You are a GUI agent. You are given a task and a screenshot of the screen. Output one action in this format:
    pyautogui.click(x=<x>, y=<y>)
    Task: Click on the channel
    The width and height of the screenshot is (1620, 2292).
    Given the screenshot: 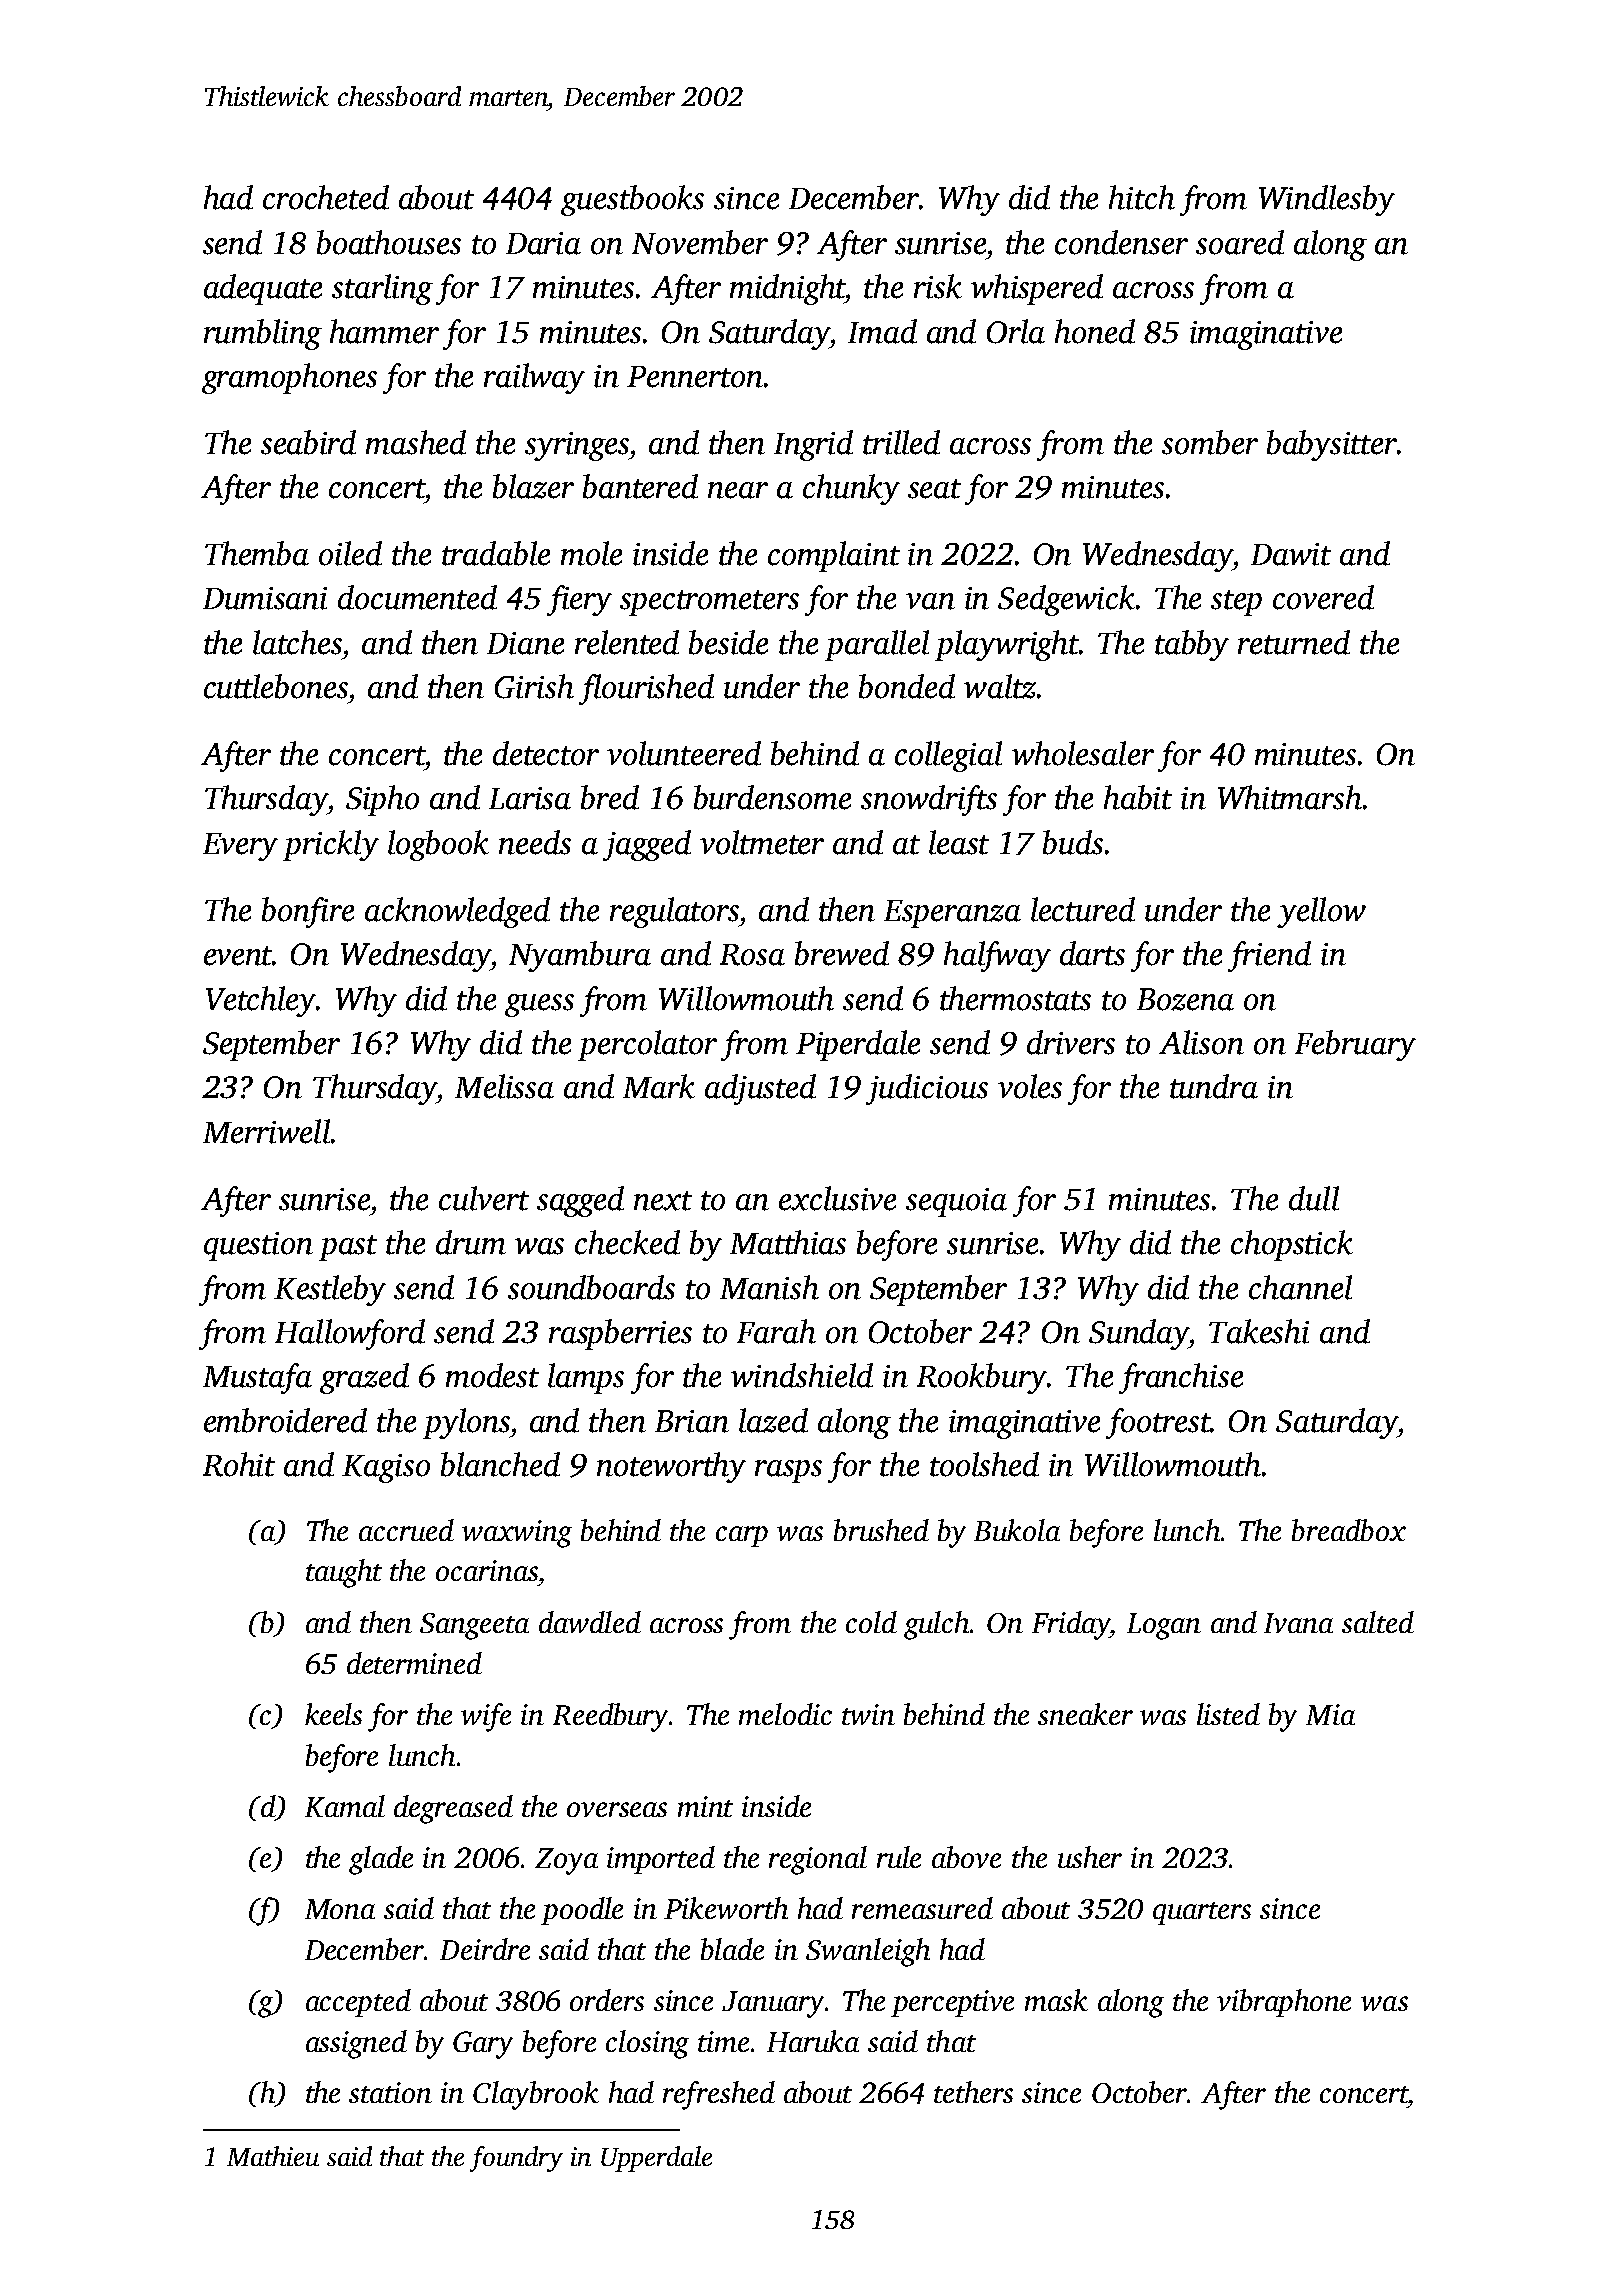 What is the action you would take?
    pyautogui.click(x=1300, y=1287)
